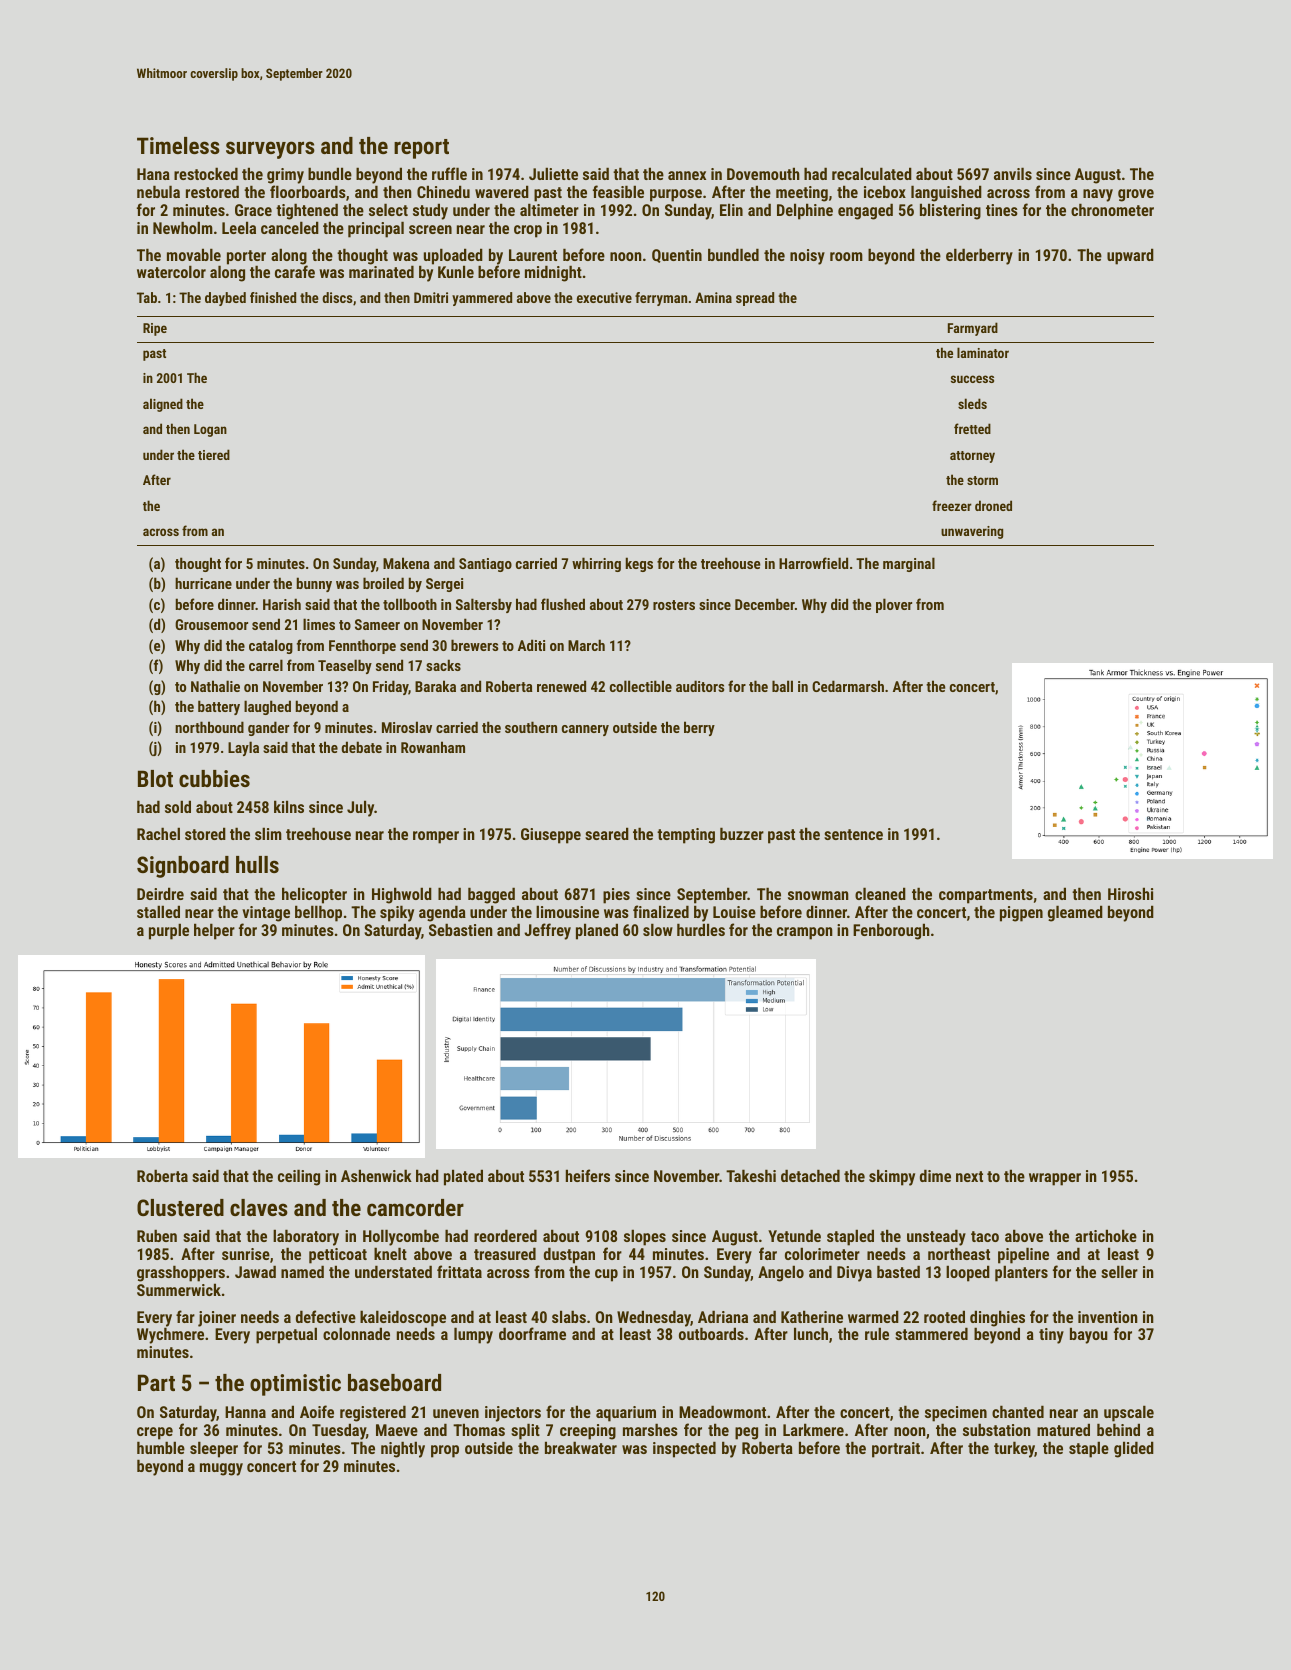 The width and height of the screenshot is (1291, 1670). I want to click on navy, so click(1098, 195).
